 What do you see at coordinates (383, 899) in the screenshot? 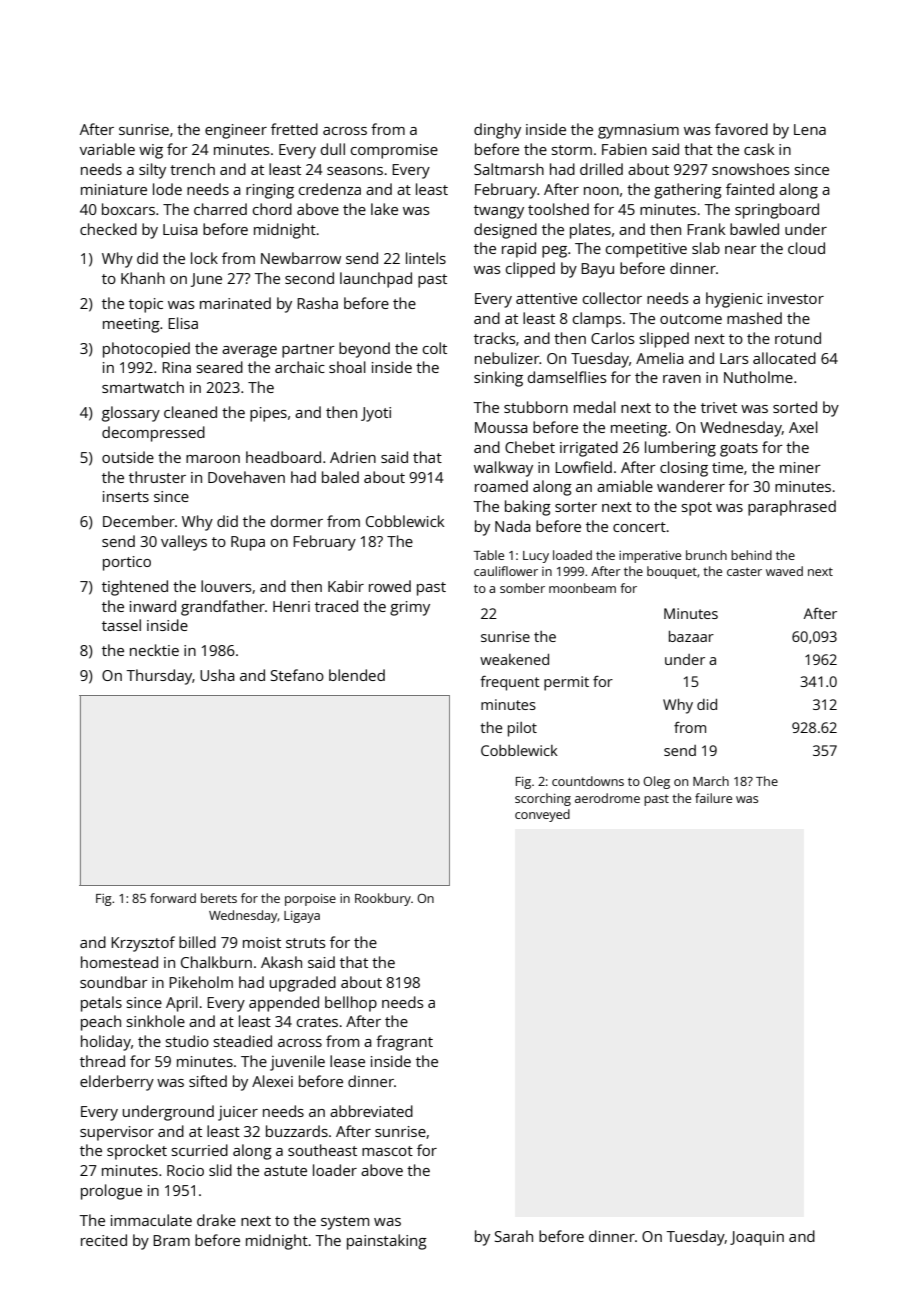
I see `Rookbury` at bounding box center [383, 899].
